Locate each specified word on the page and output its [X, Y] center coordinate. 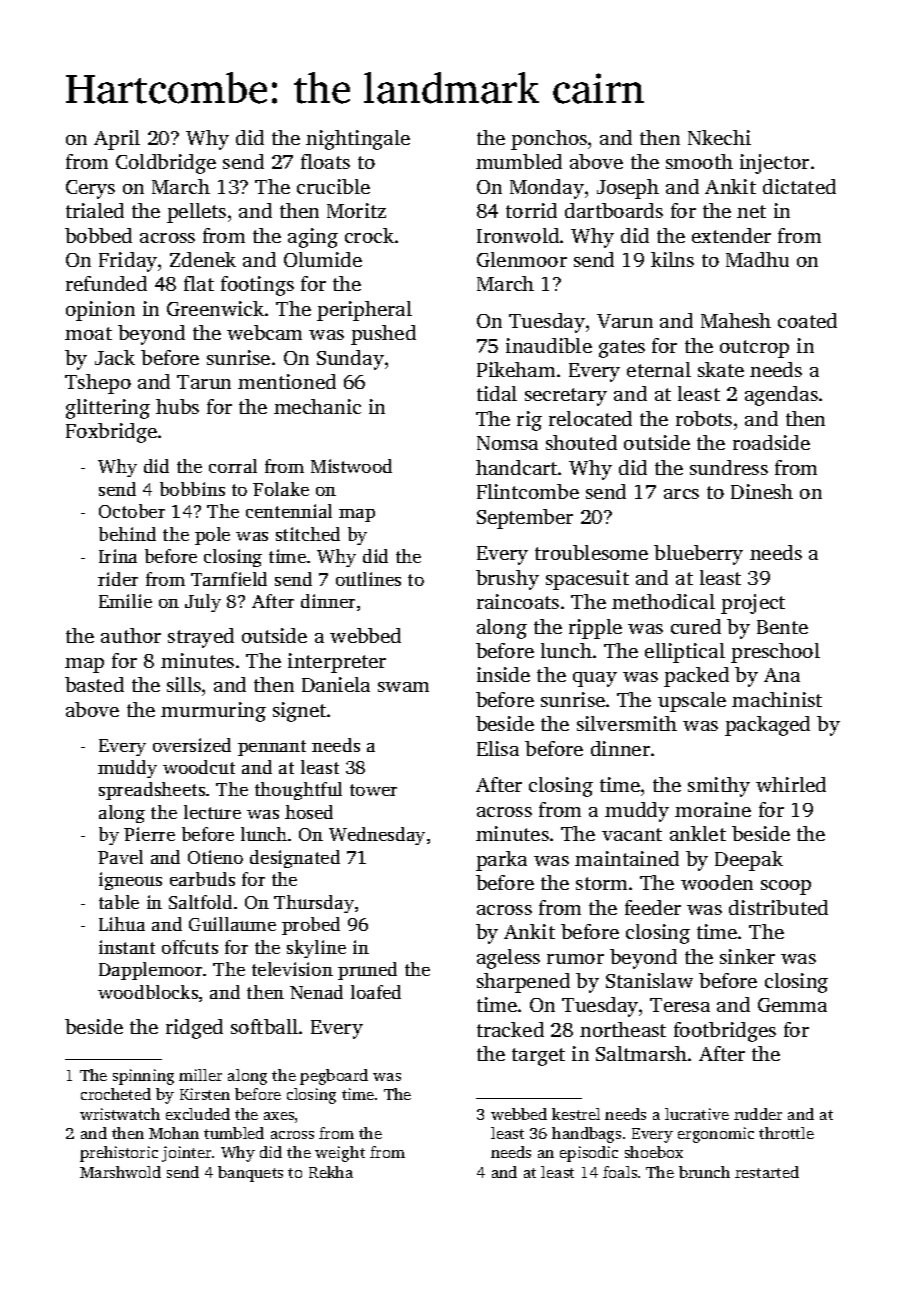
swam [403, 687]
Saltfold [200, 902]
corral [233, 466]
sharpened [523, 983]
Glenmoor [522, 259]
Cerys [90, 189]
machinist [777, 699]
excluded [198, 1114]
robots [704, 418]
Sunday [350, 360]
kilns [672, 259]
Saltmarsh [641, 1053]
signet [300, 712]
